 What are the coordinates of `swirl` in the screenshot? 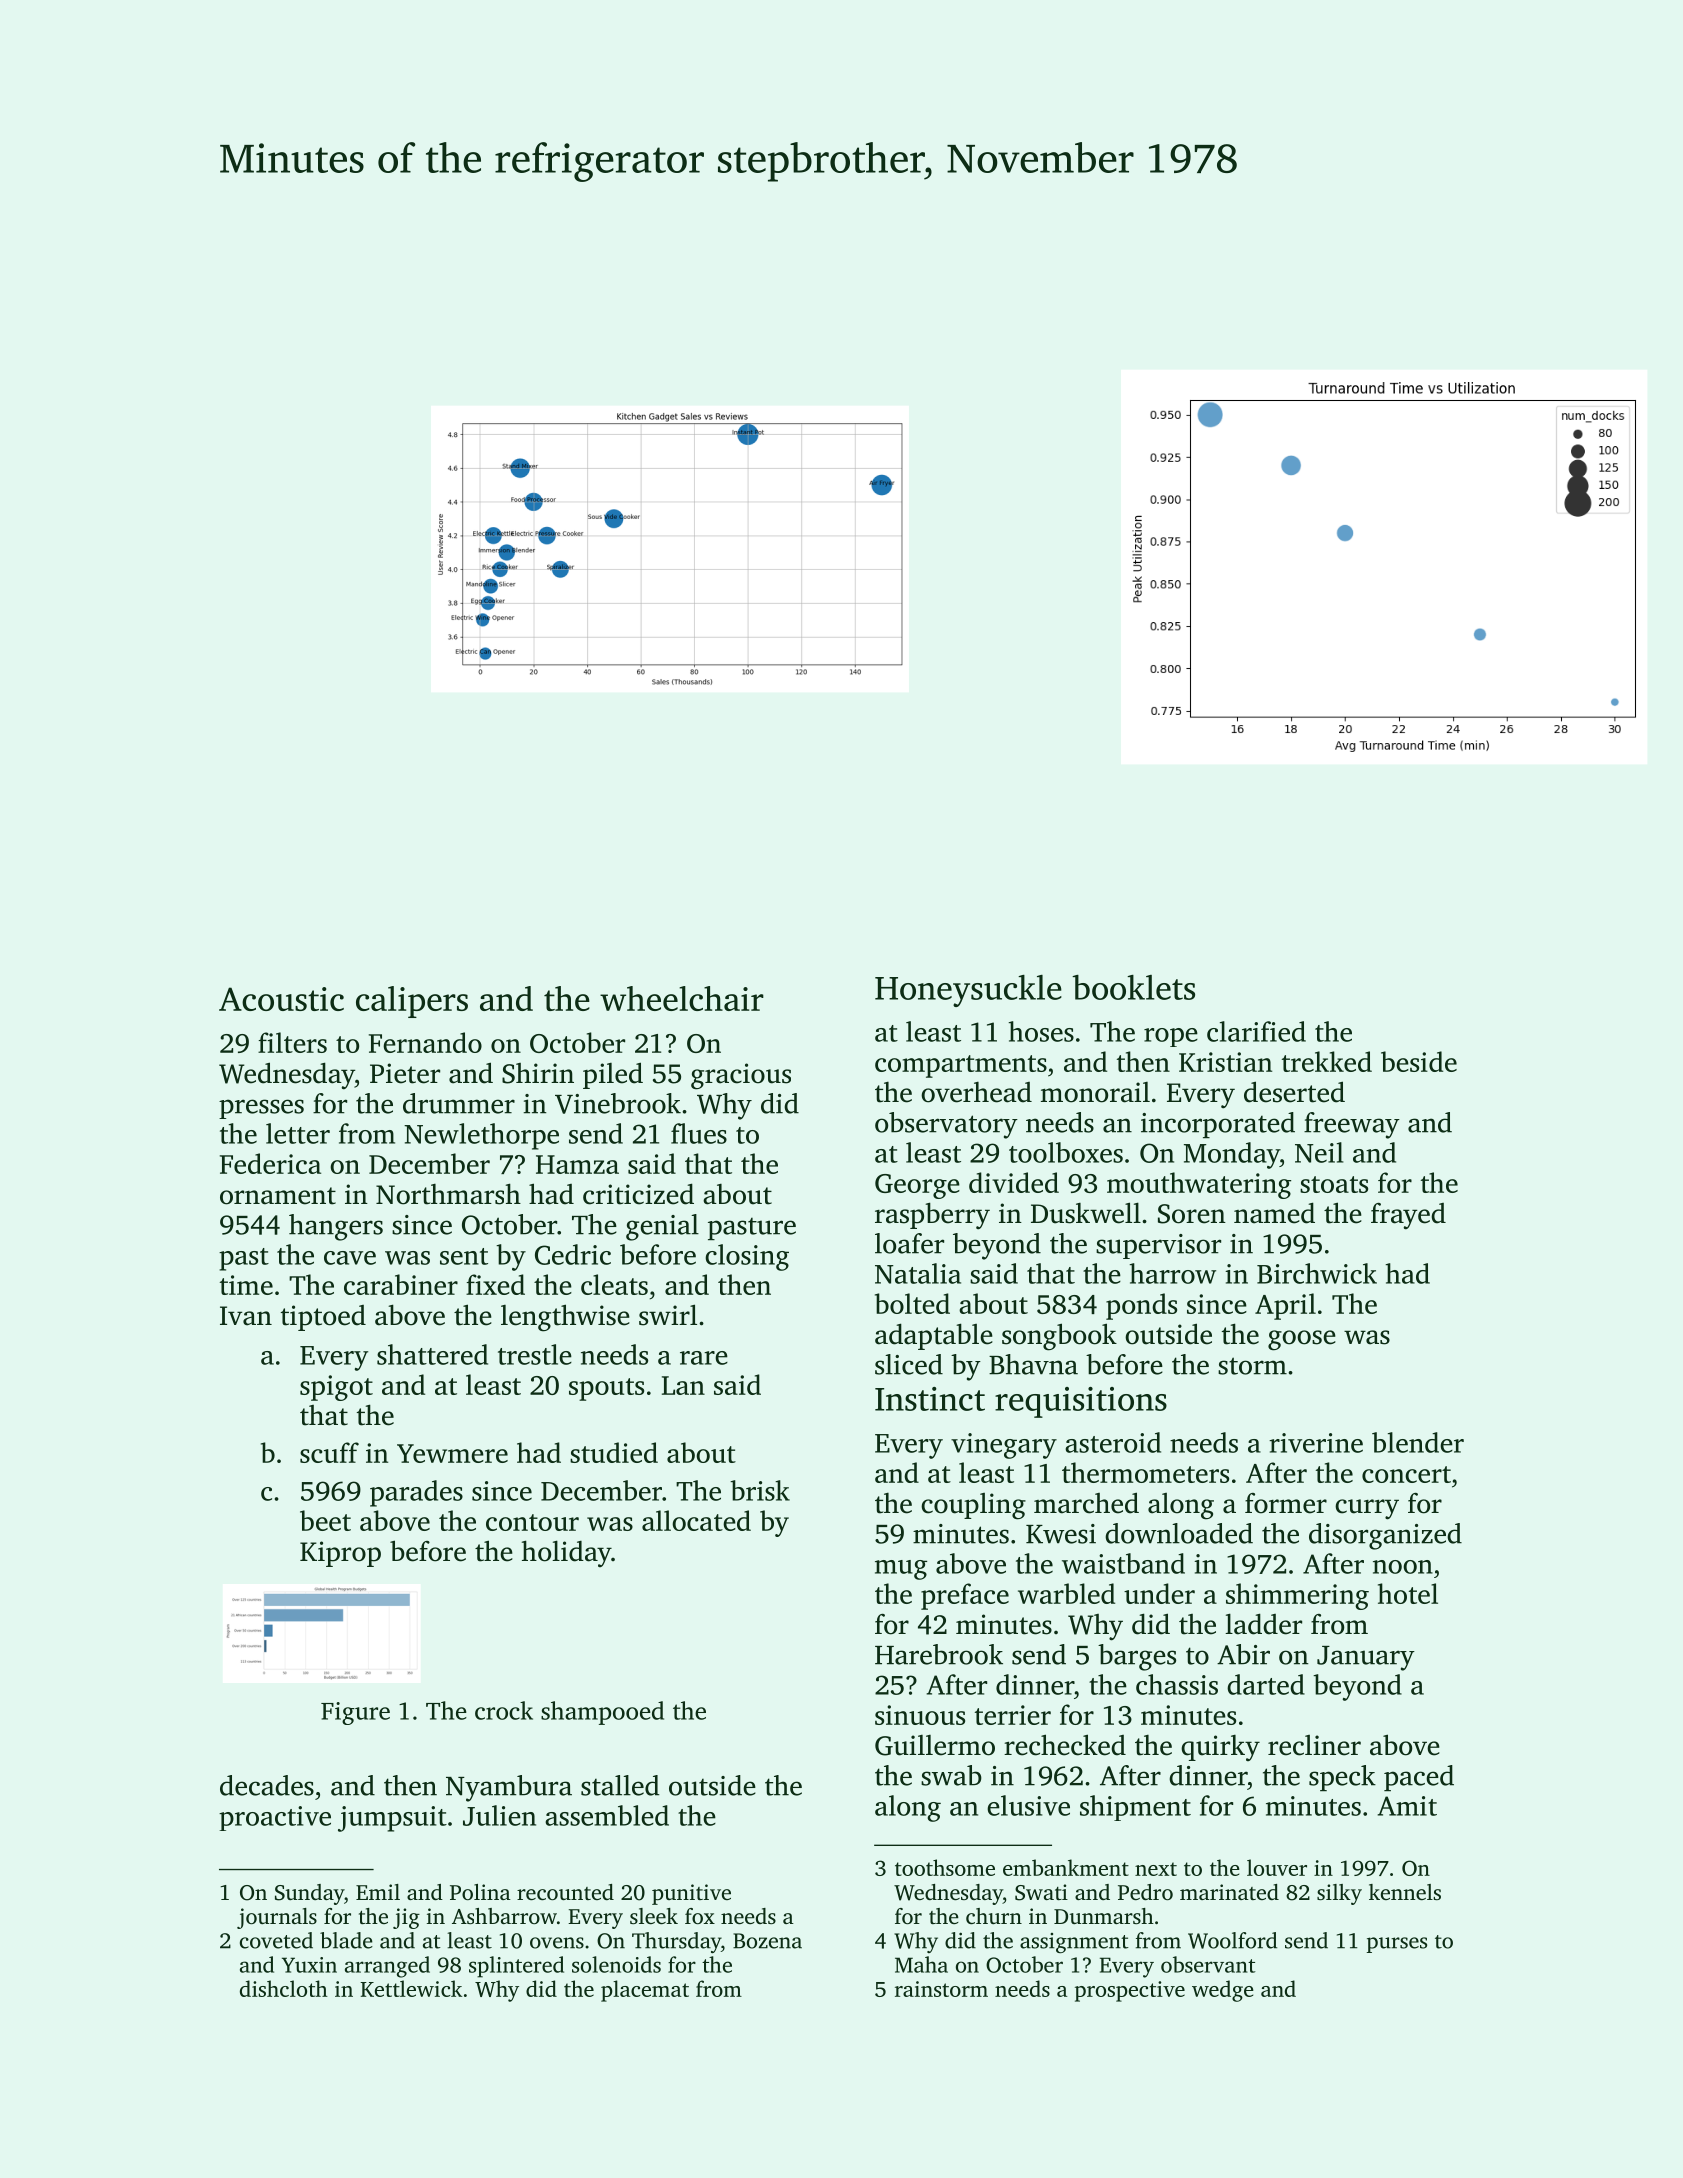 It's located at (668, 1315).
